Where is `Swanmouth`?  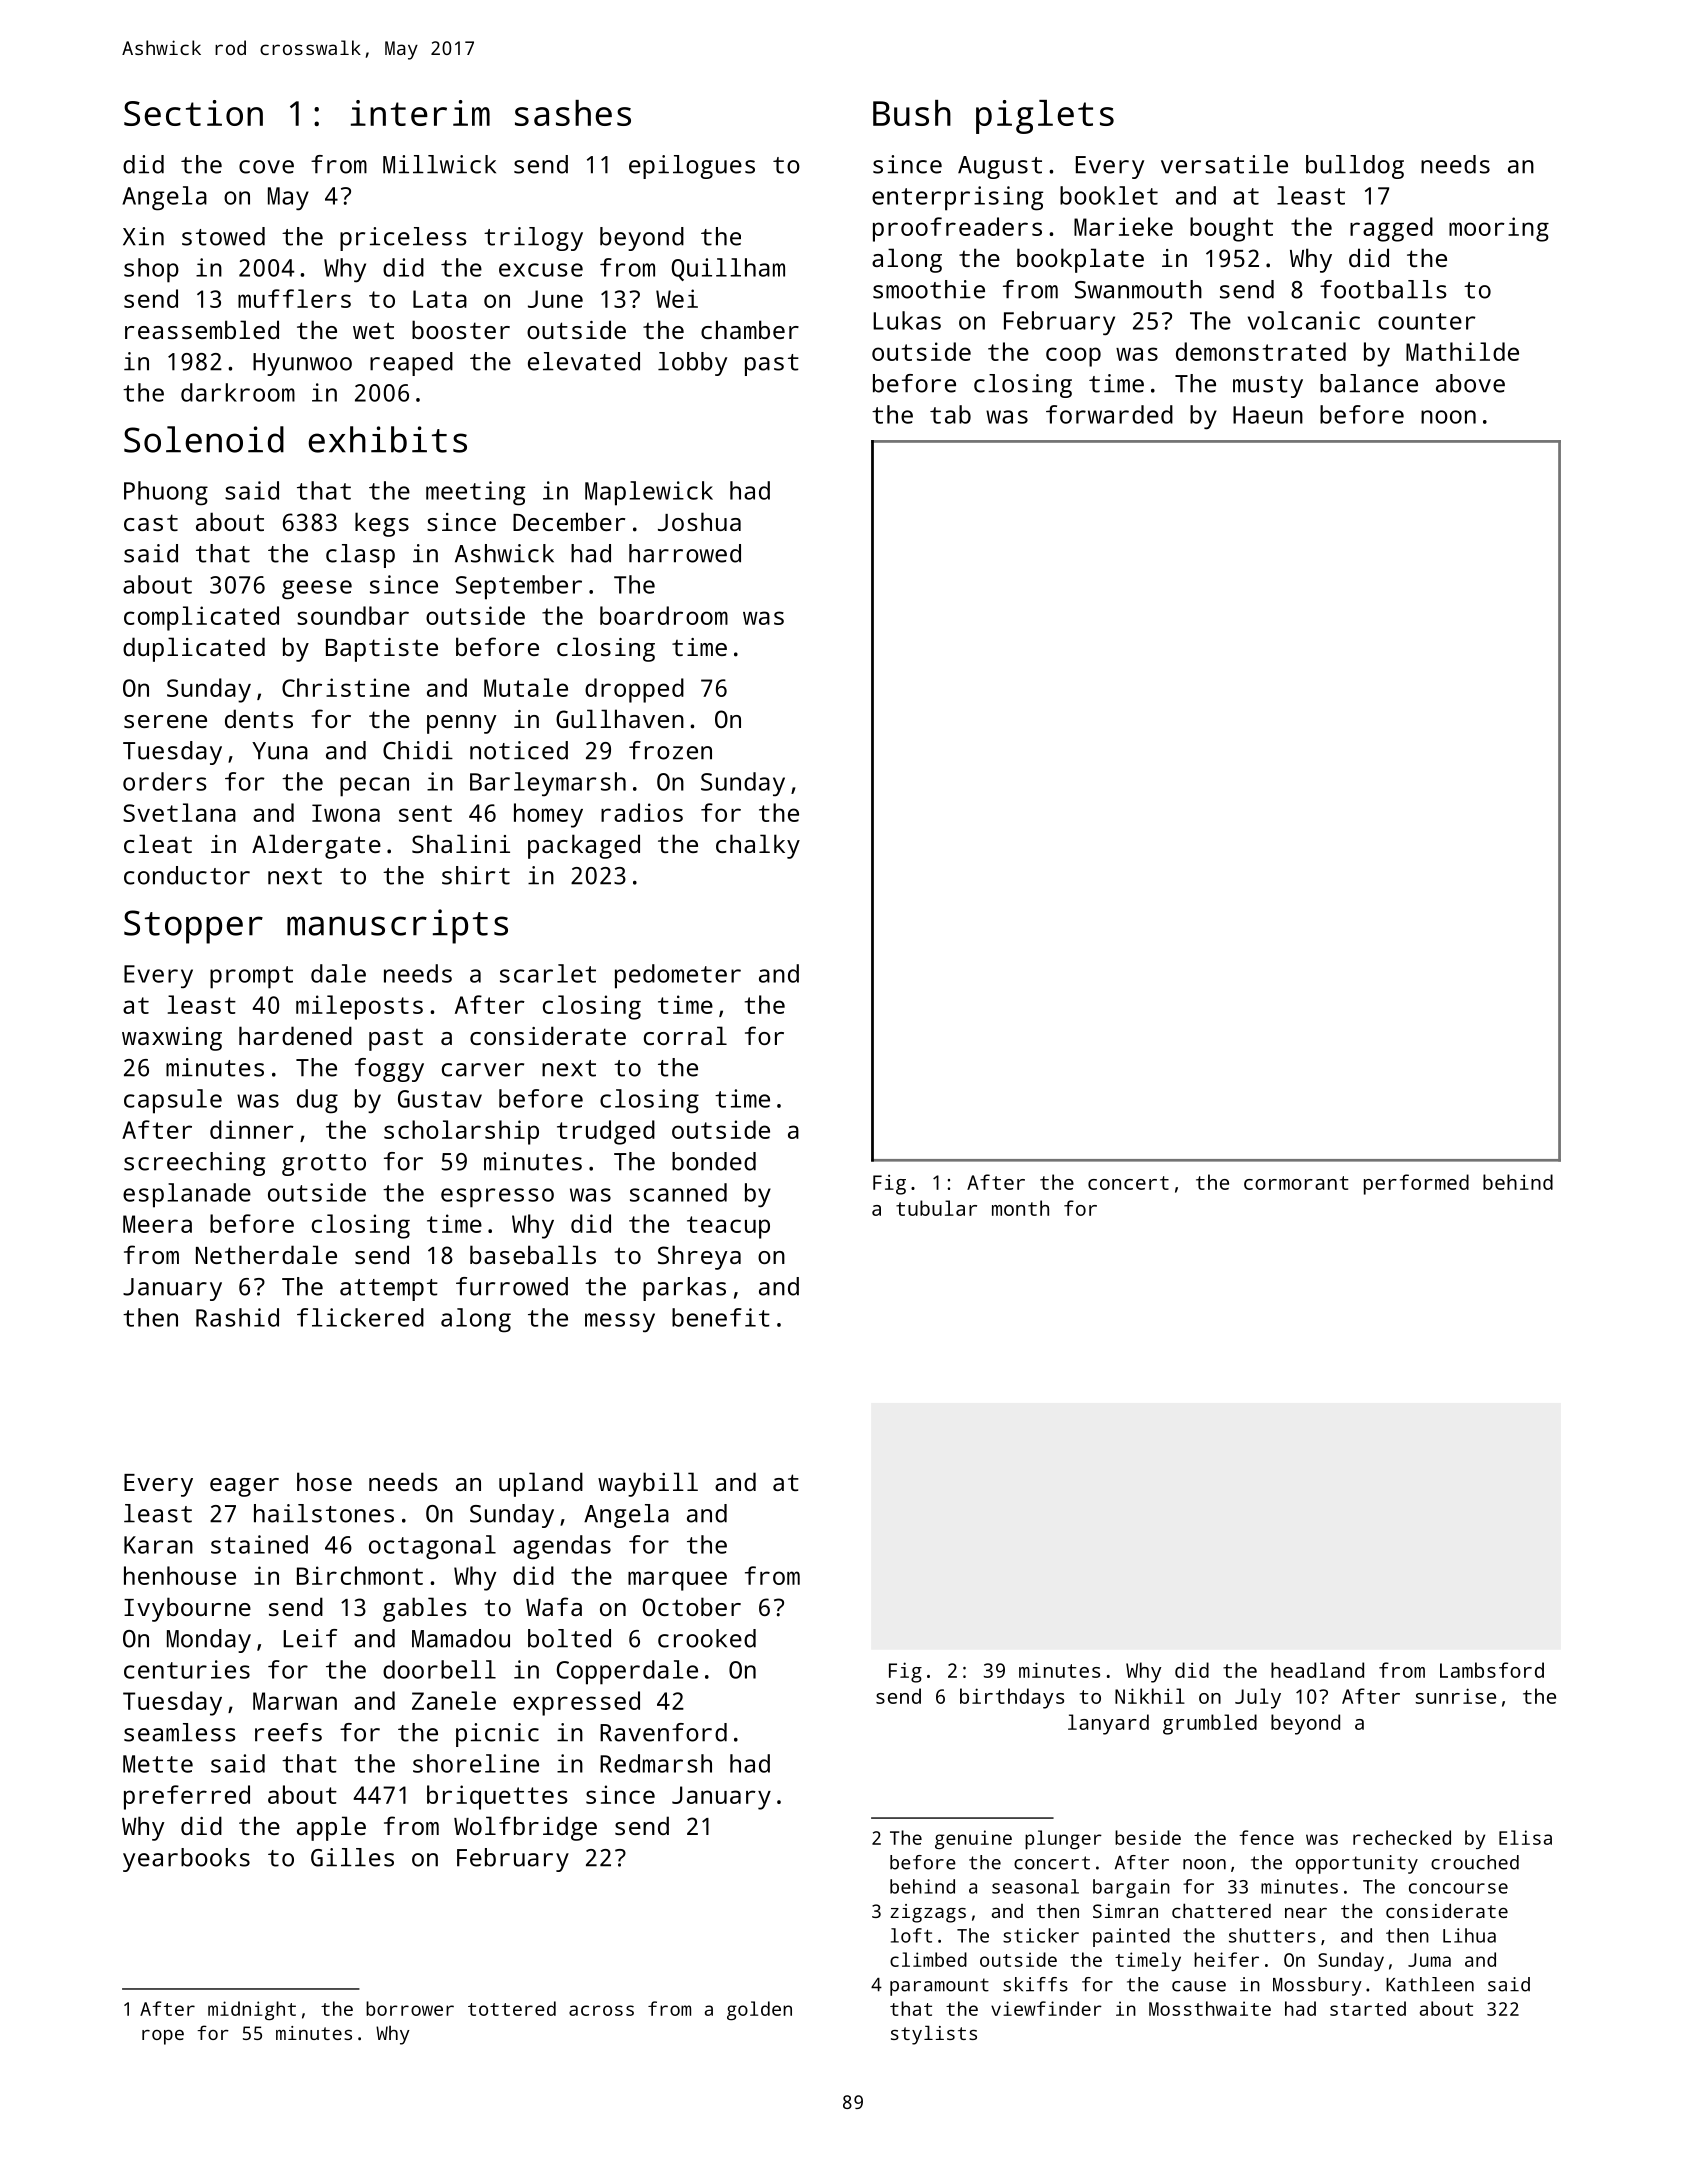 Swanmouth is located at coordinates (1138, 289).
